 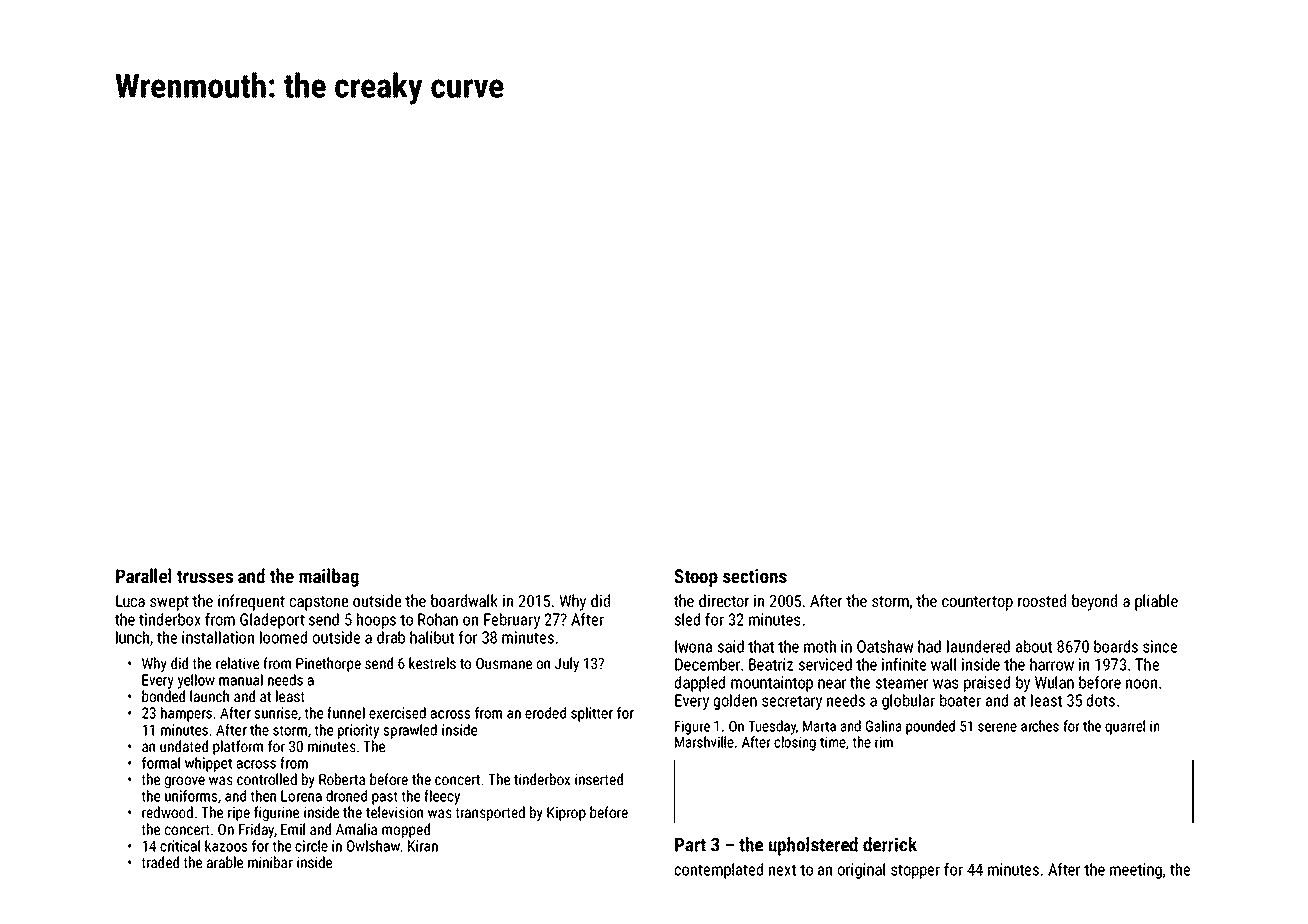 What do you see at coordinates (696, 578) in the page?
I see `Stoop` at bounding box center [696, 578].
